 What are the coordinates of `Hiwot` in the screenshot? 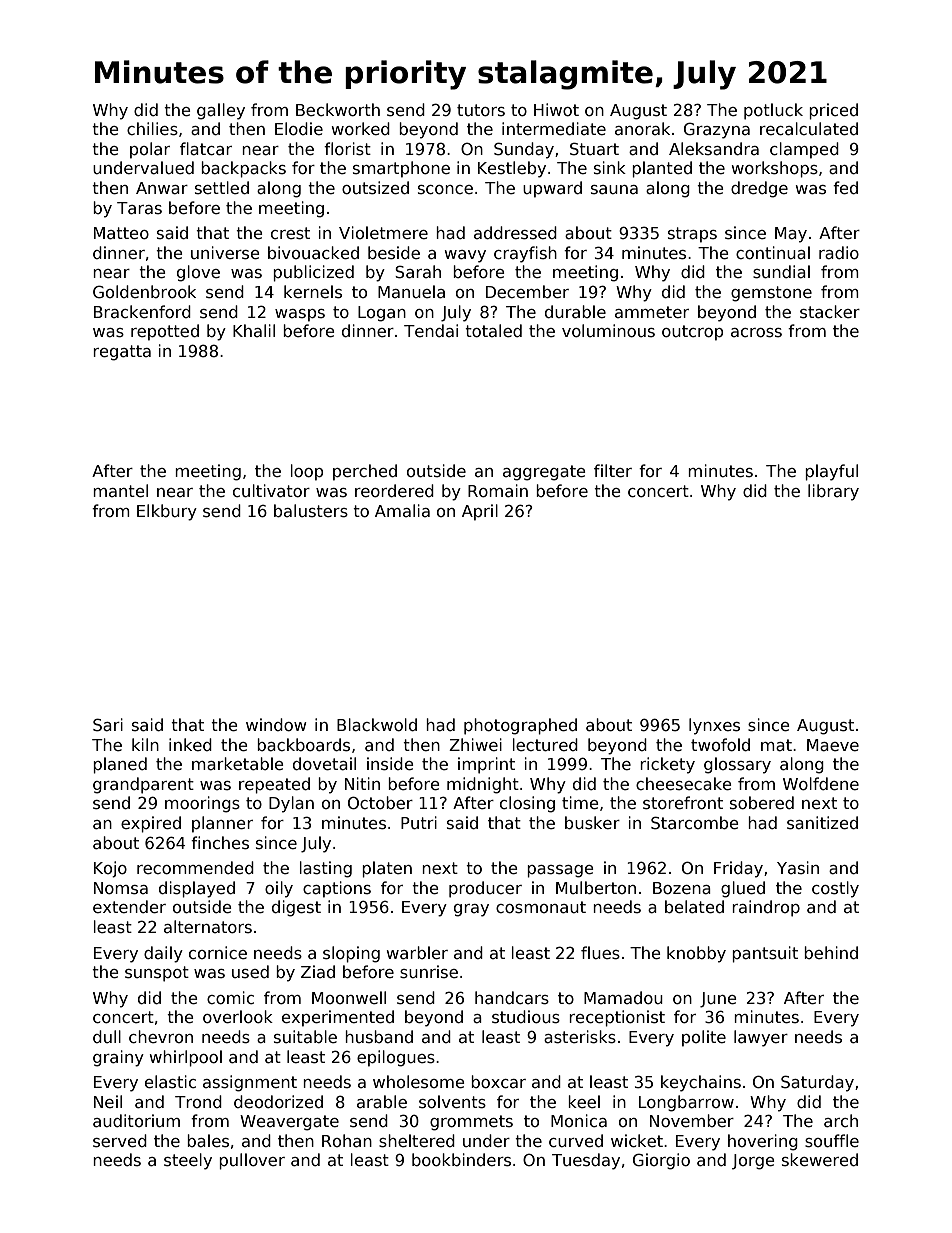 It's located at (556, 109).
